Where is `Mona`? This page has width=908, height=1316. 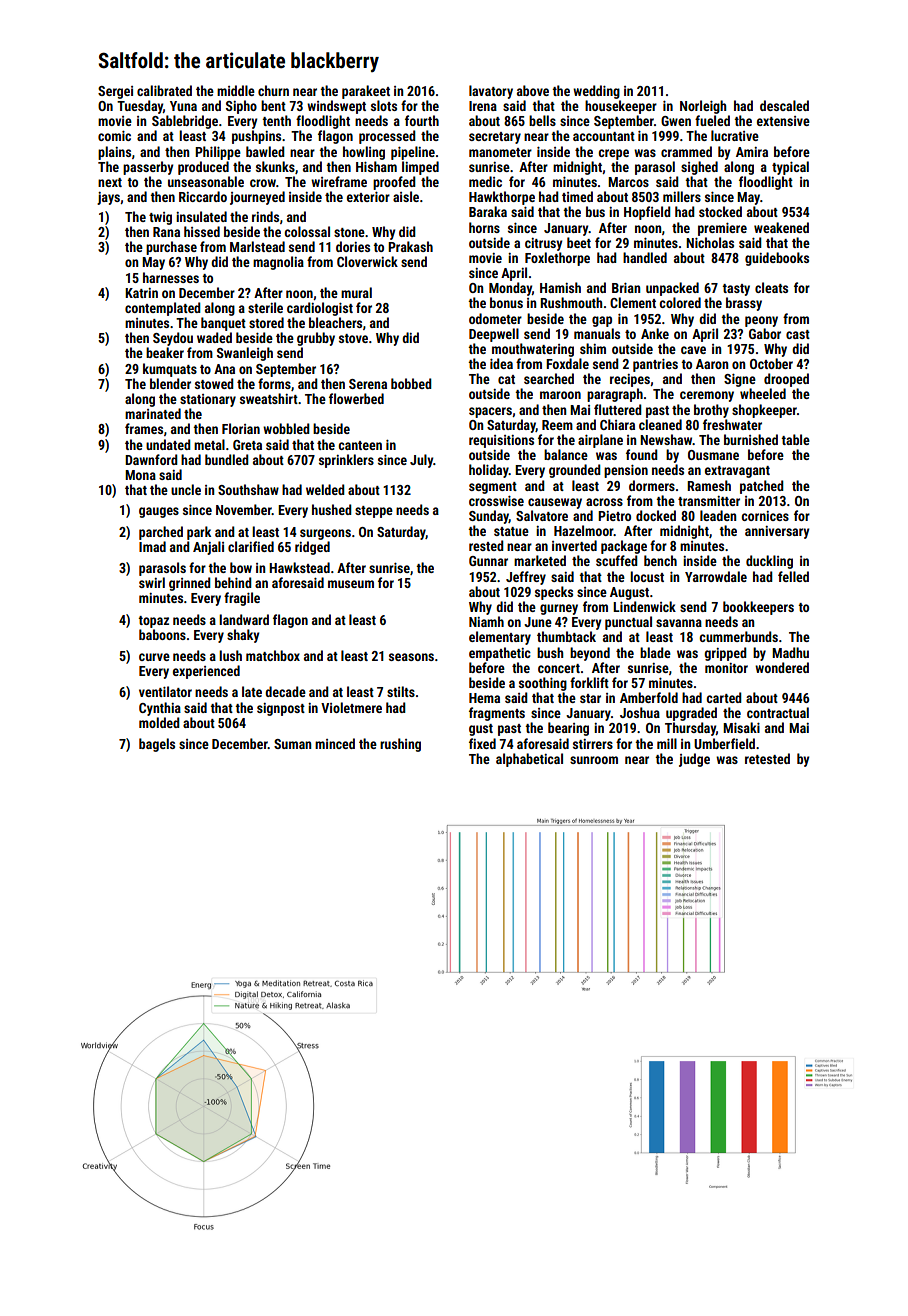 Mona is located at coordinates (140, 475).
